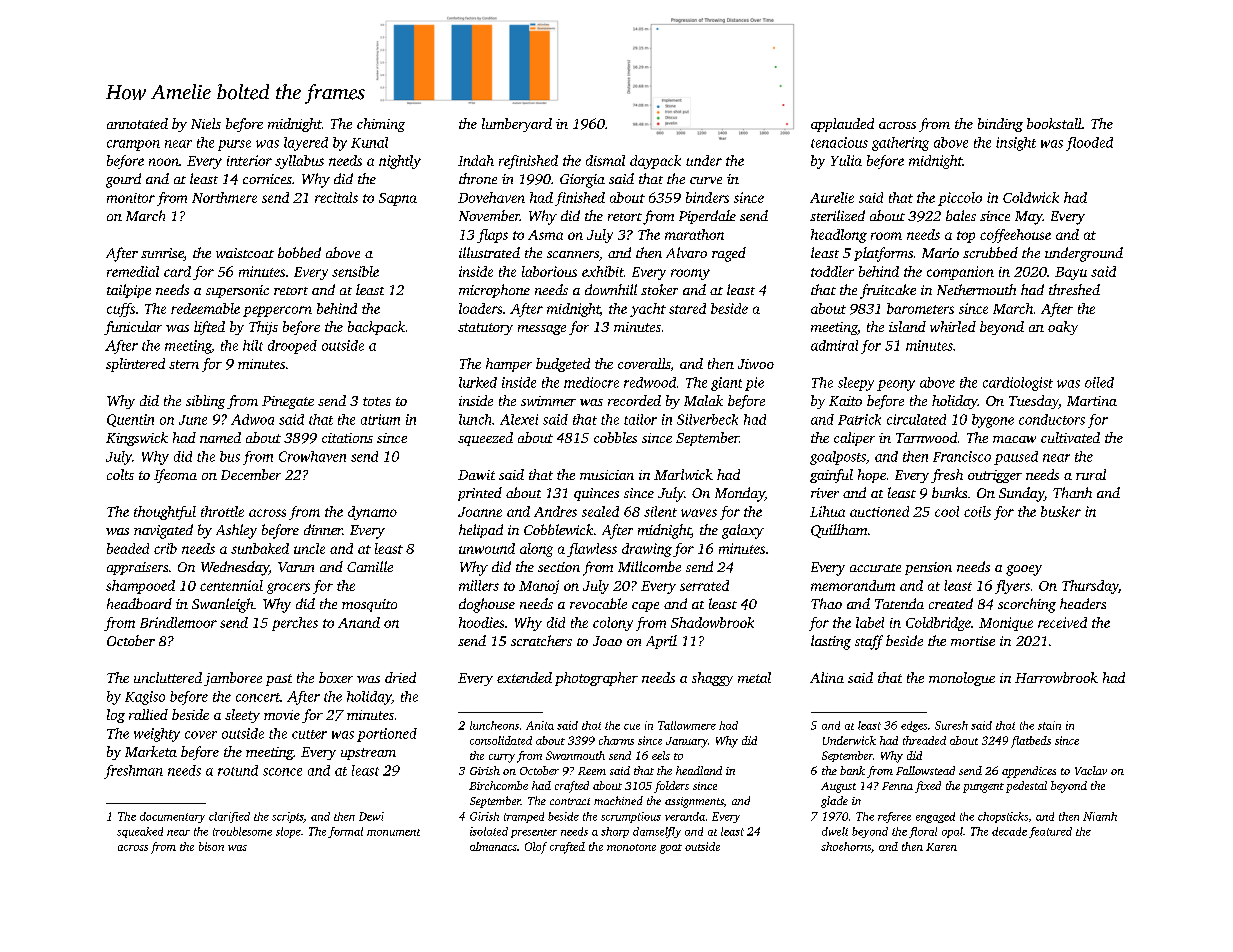  Describe the element at coordinates (1024, 570) in the image. I see `gooey` at that location.
